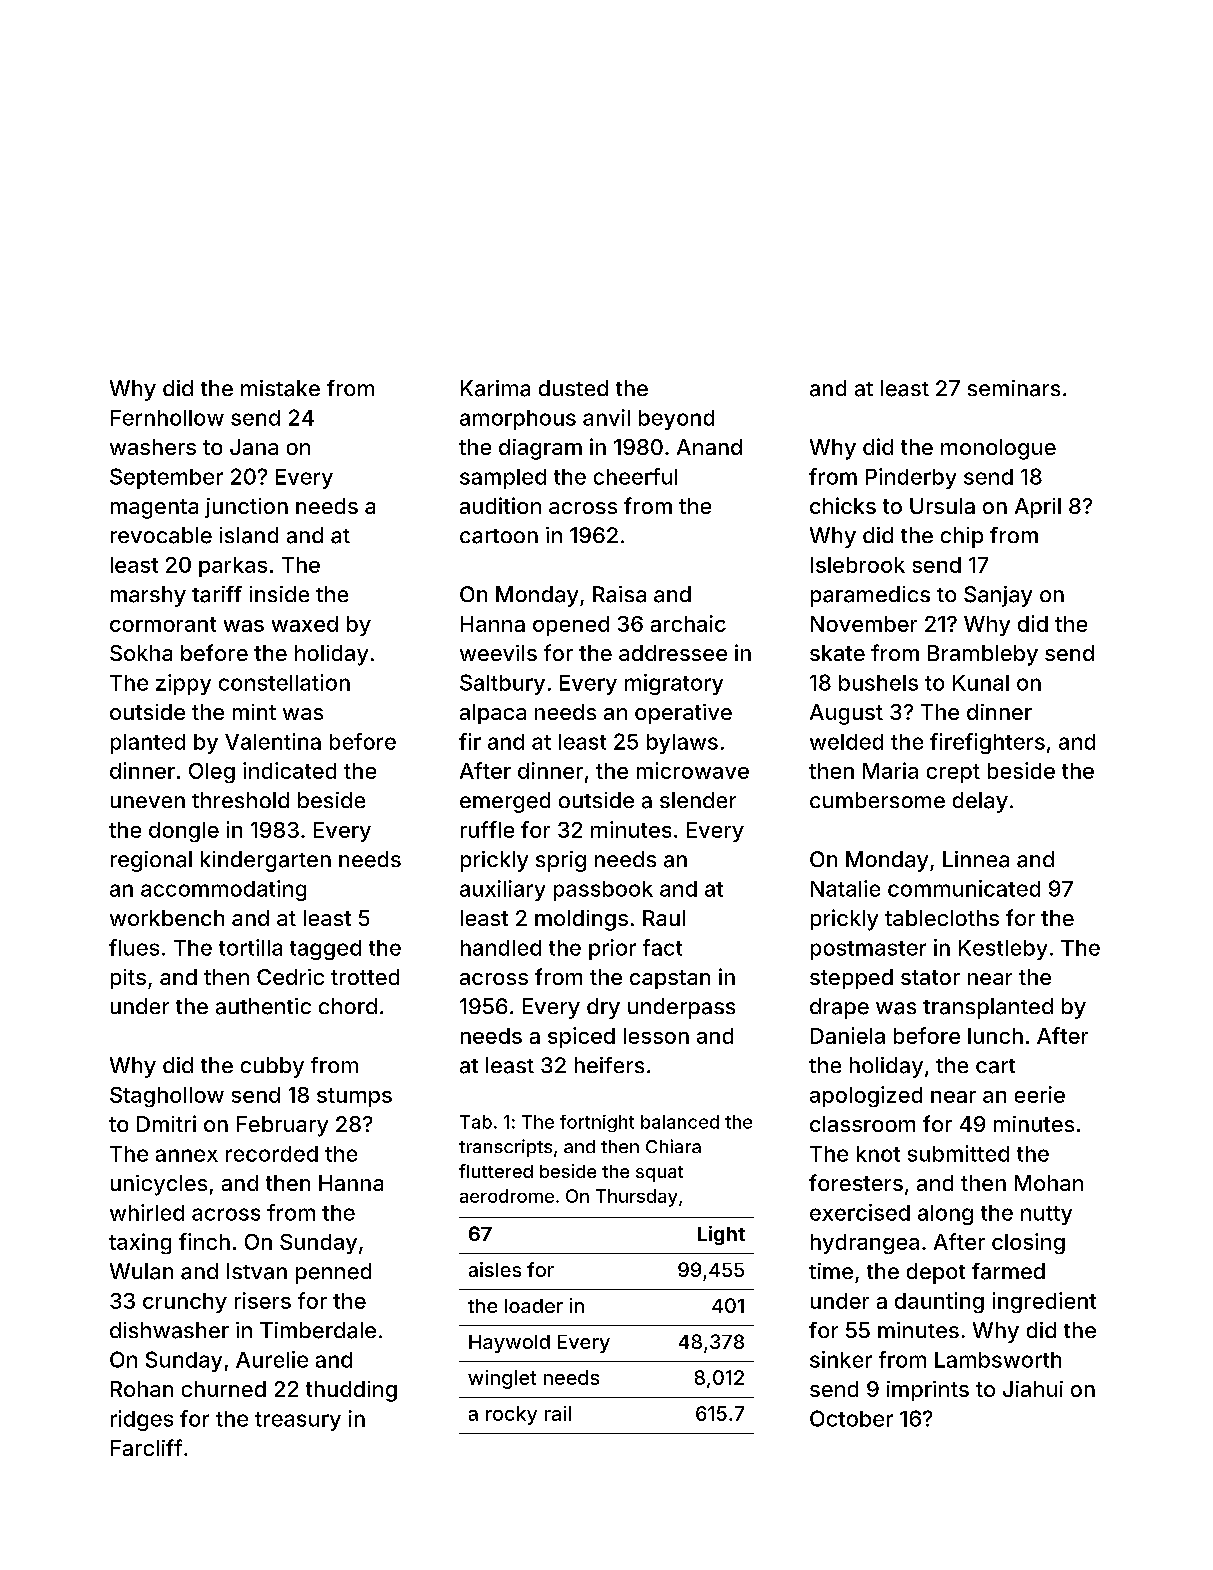  I want to click on Fernhollow, so click(167, 418).
